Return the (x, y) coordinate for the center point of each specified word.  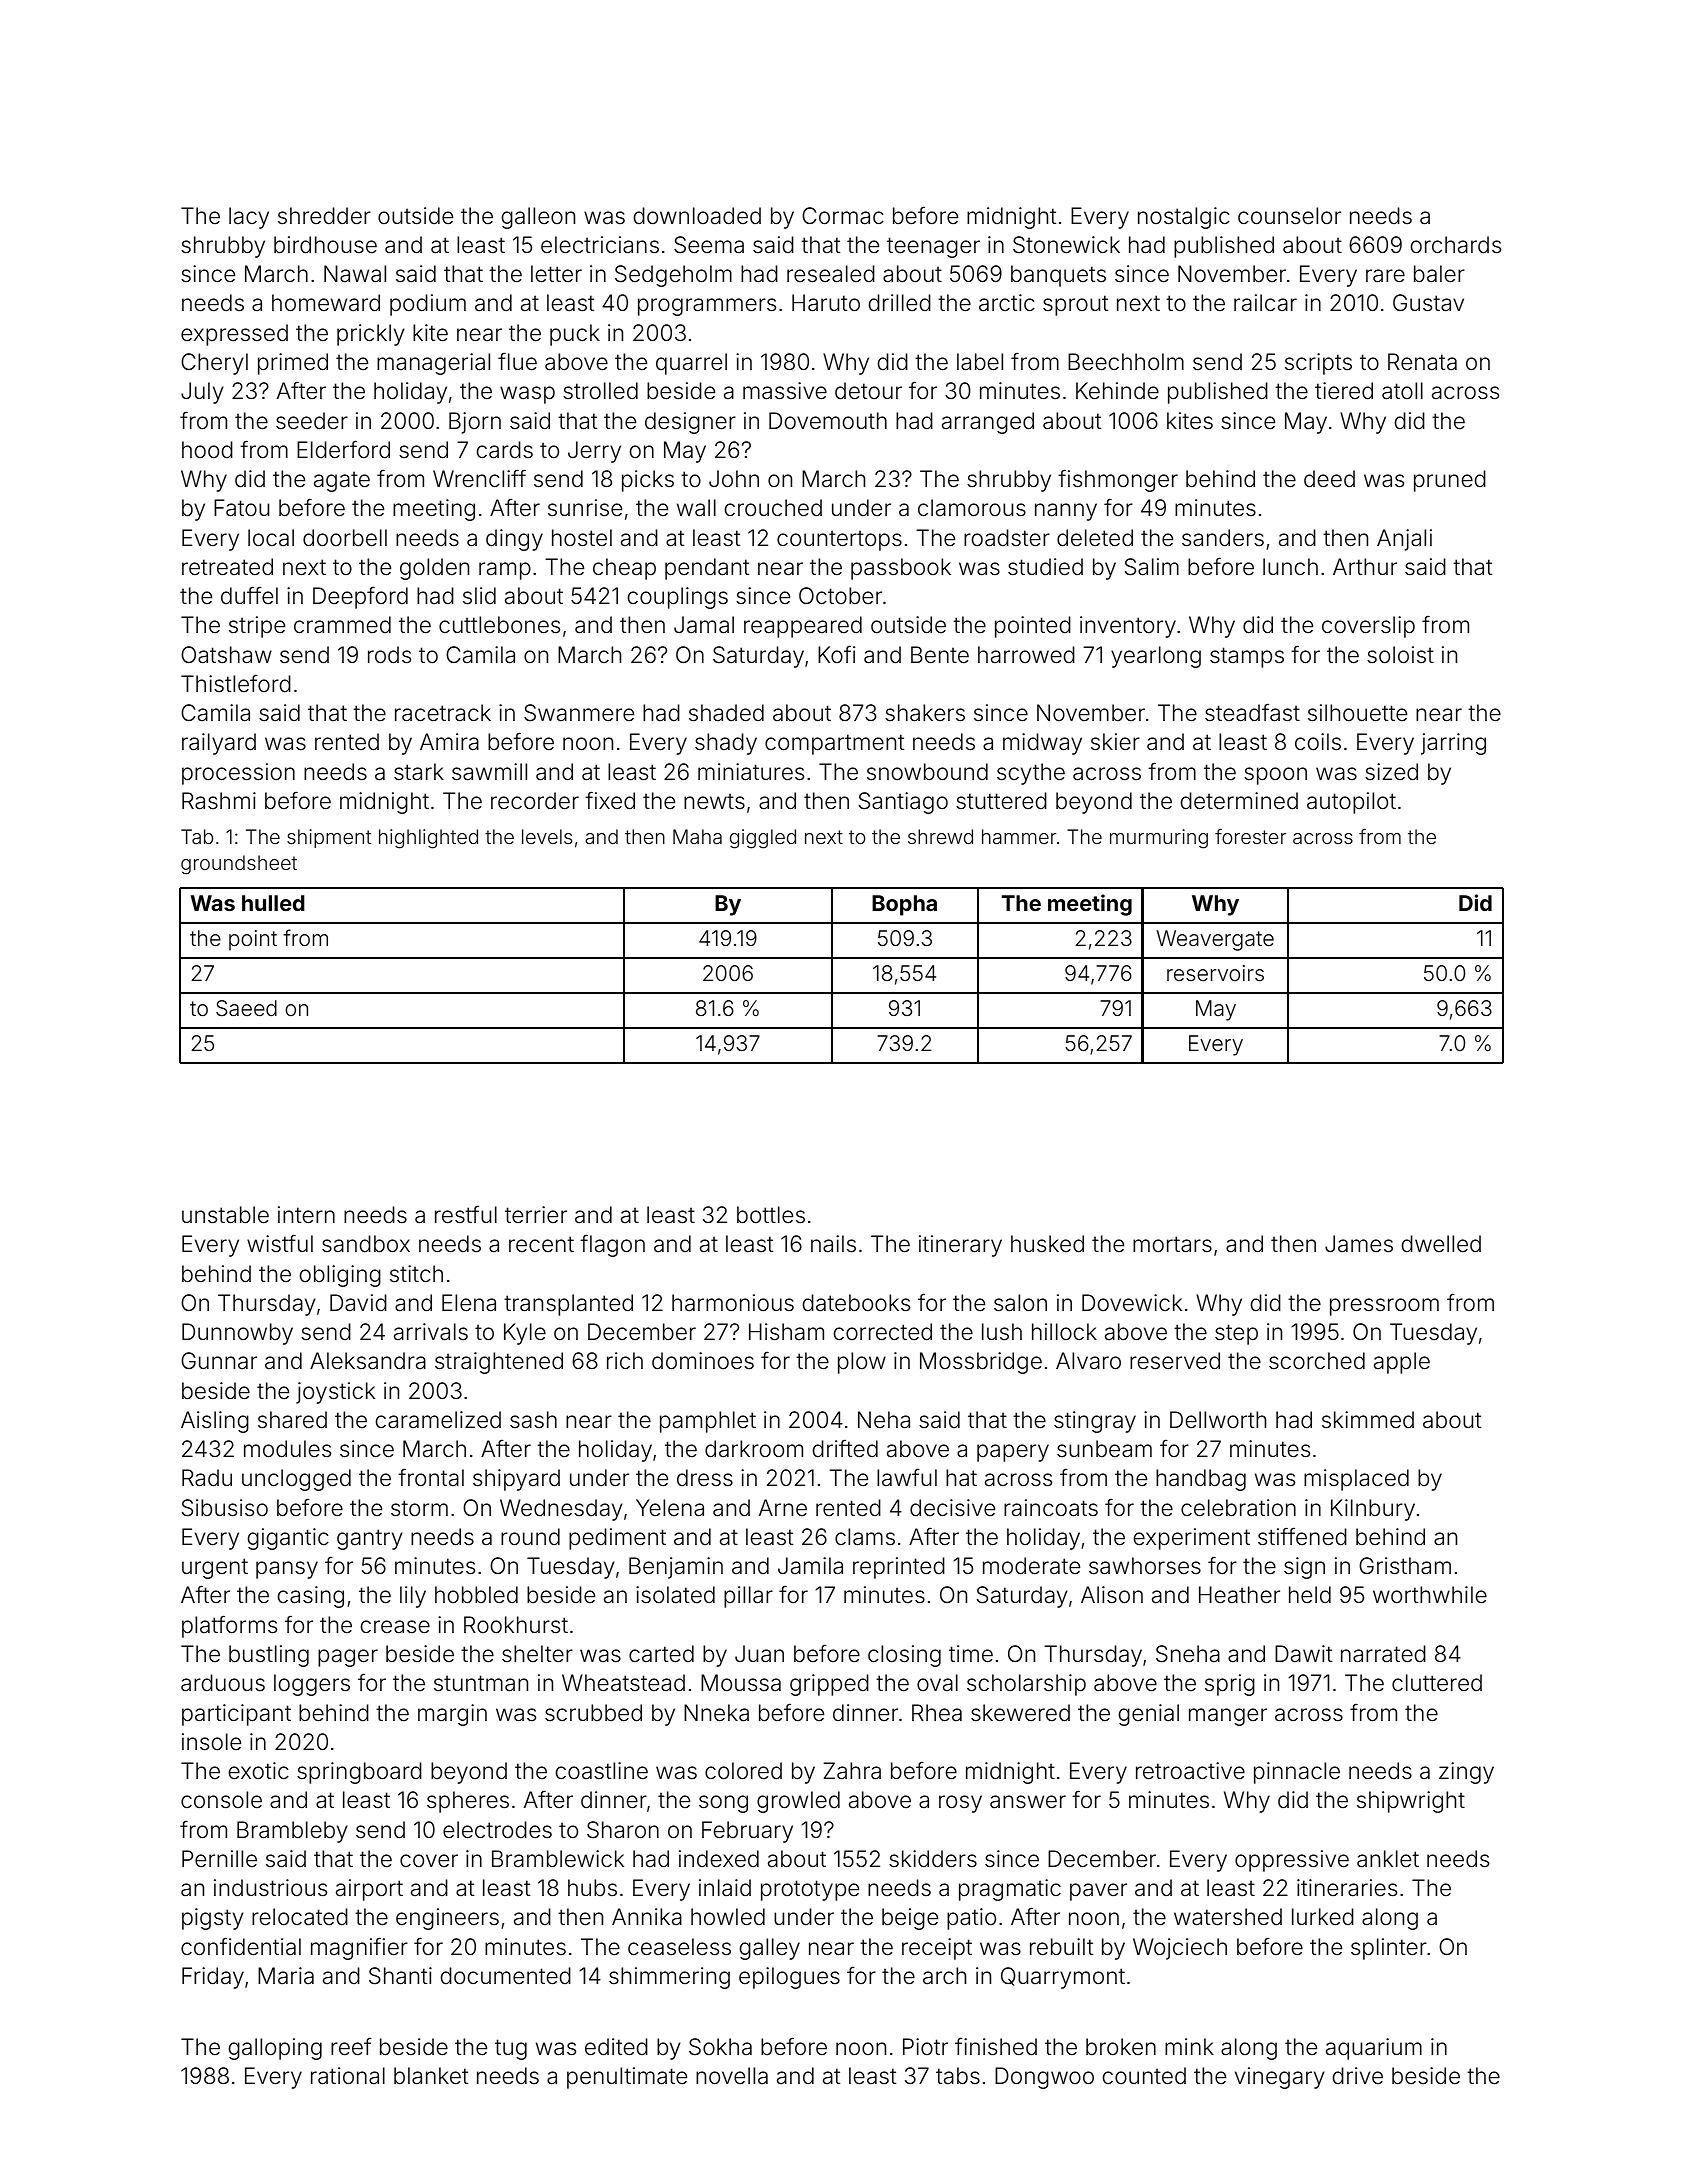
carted (661, 1654)
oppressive (1292, 1861)
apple (1402, 1363)
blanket (431, 2076)
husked (1047, 1244)
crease (395, 1627)
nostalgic (1184, 218)
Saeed (246, 1008)
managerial (433, 364)
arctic (1007, 303)
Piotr (925, 2046)
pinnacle (1297, 1773)
